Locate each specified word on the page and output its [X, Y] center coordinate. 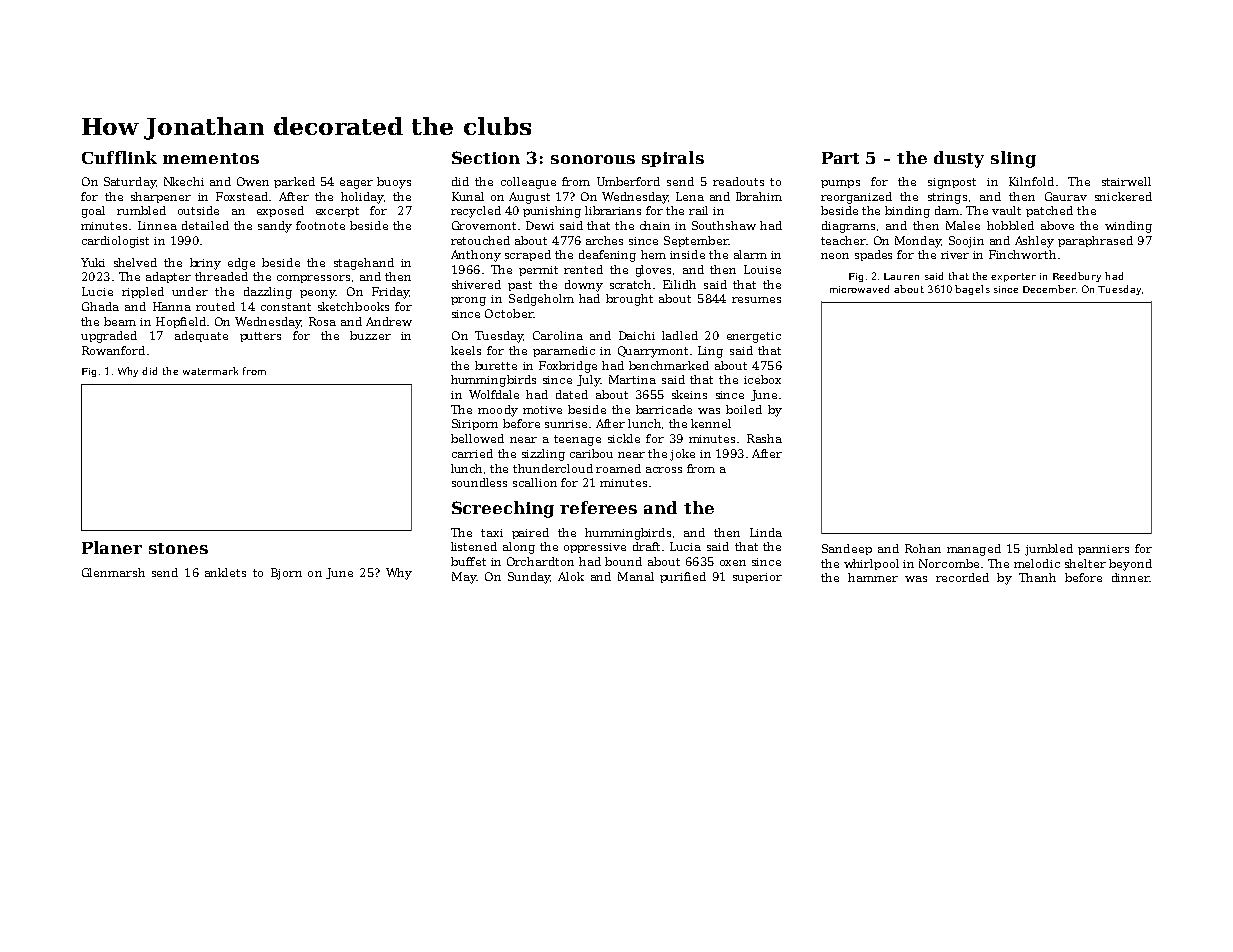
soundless [479, 482]
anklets [225, 572]
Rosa [322, 321]
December [1049, 289]
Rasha [764, 438]
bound [623, 561]
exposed [280, 211]
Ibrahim [759, 196]
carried [472, 453]
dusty [959, 159]
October [509, 313]
